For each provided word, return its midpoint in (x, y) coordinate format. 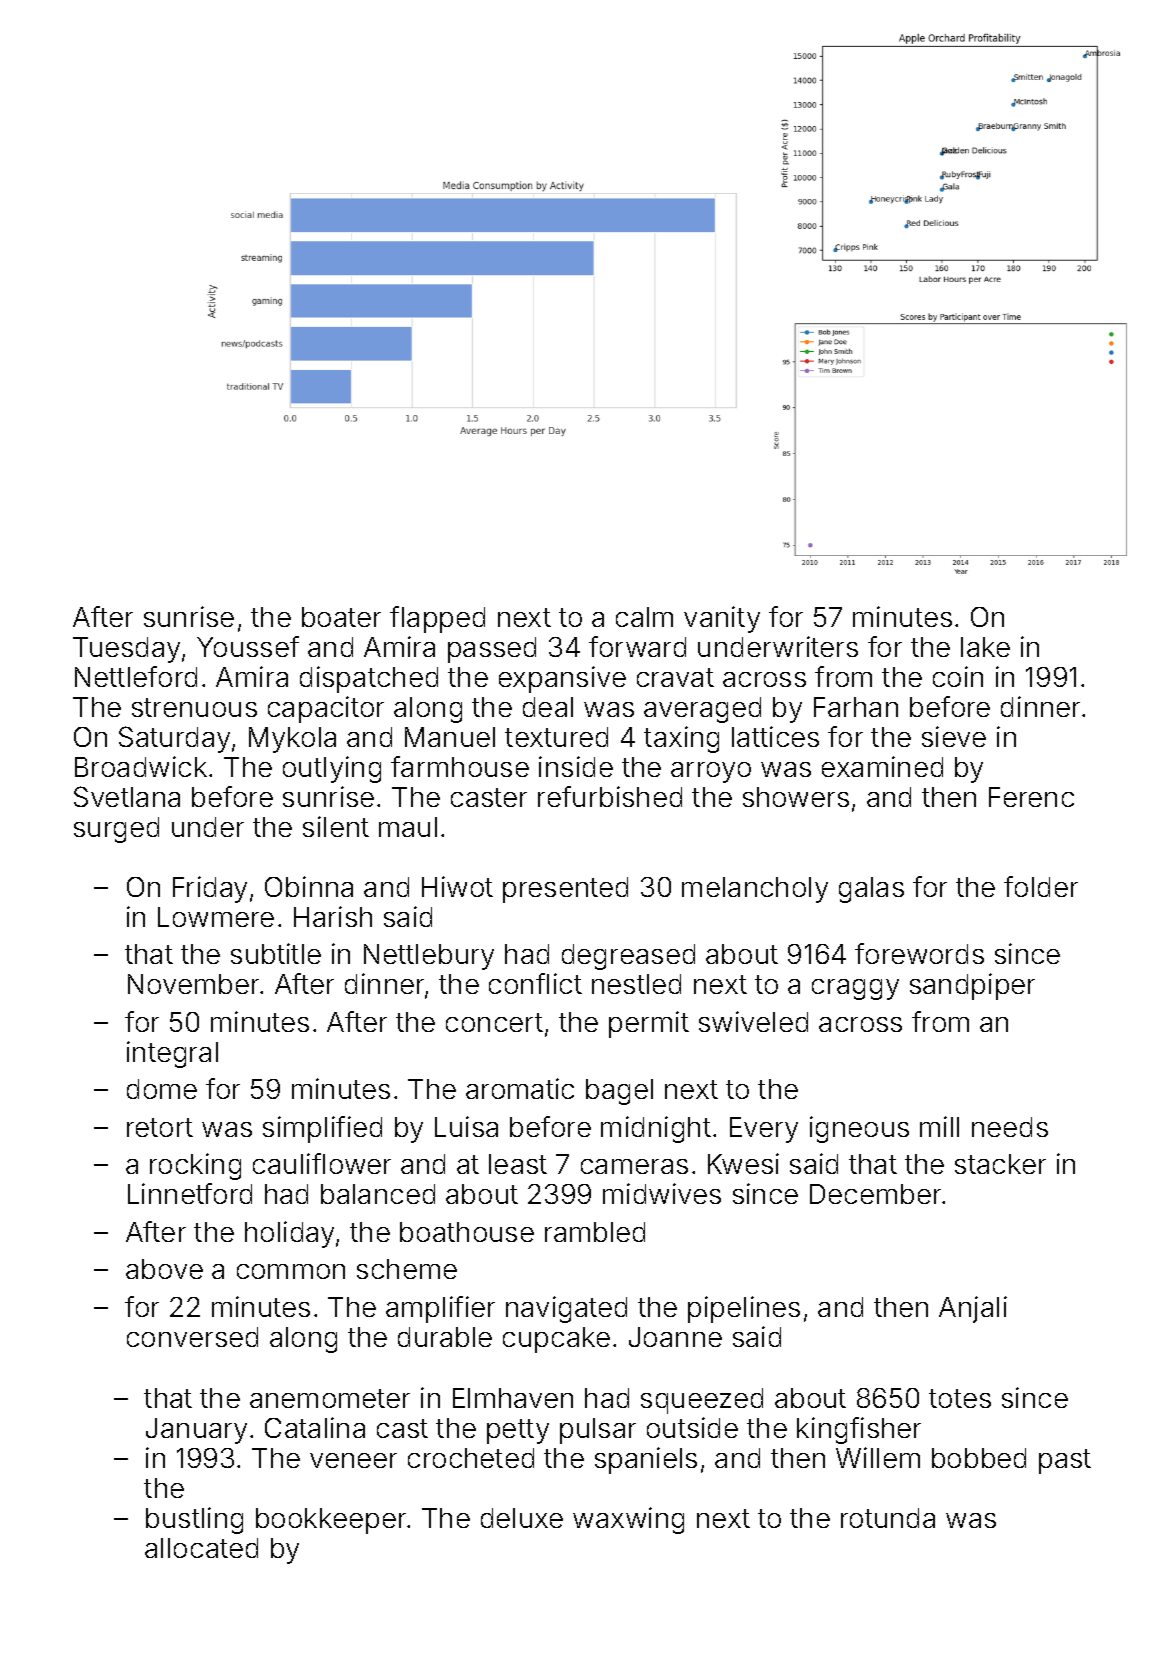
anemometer (330, 1398)
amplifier (440, 1309)
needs (1010, 1127)
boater (341, 617)
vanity (722, 619)
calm (644, 617)
